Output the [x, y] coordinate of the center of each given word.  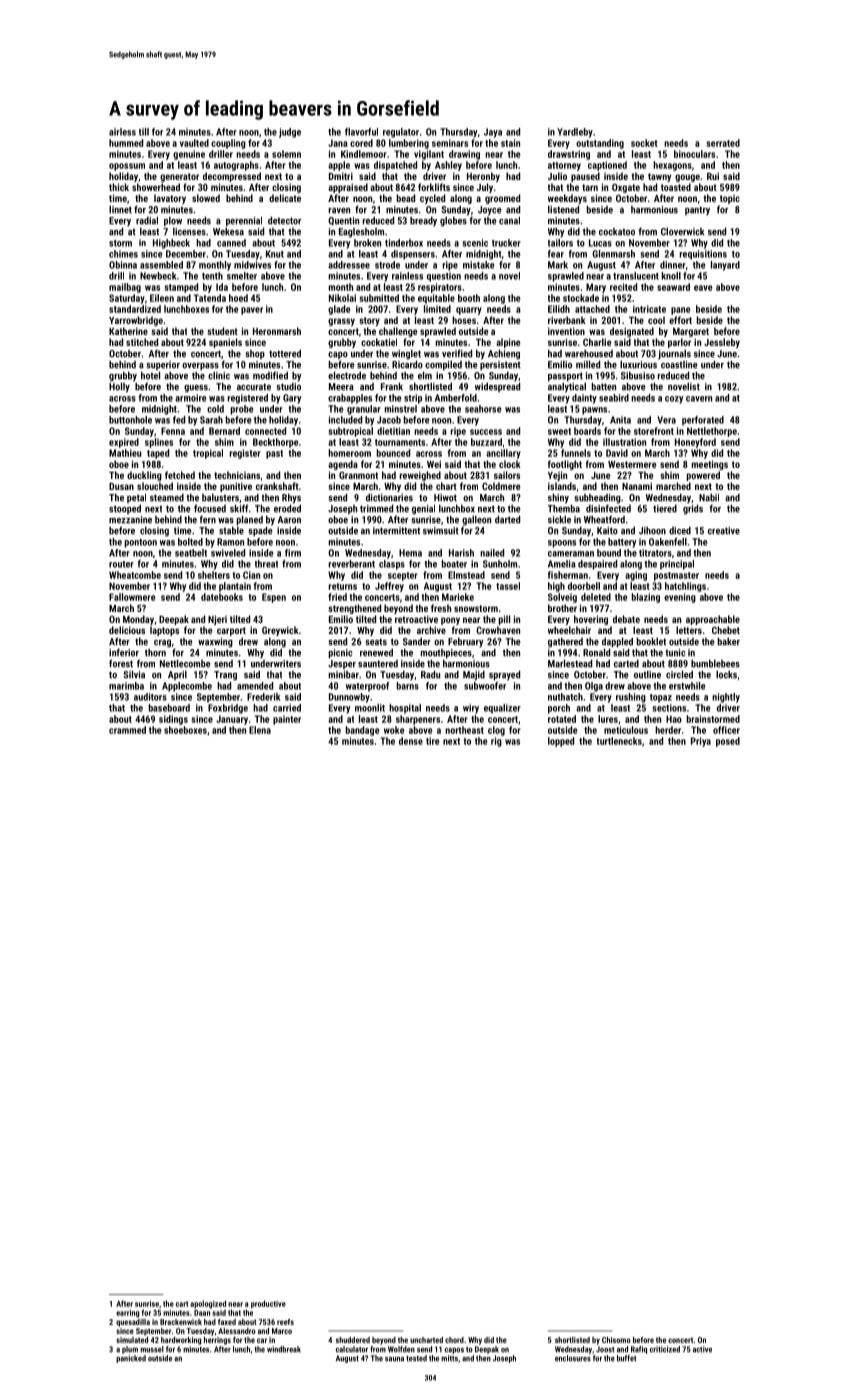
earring [127, 1313]
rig [496, 742]
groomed [502, 199]
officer [726, 730]
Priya [701, 742]
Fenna [173, 431]
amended [255, 686]
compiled [443, 365]
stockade [581, 298]
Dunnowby [349, 698]
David [617, 453]
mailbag [125, 288]
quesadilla [133, 1323]
